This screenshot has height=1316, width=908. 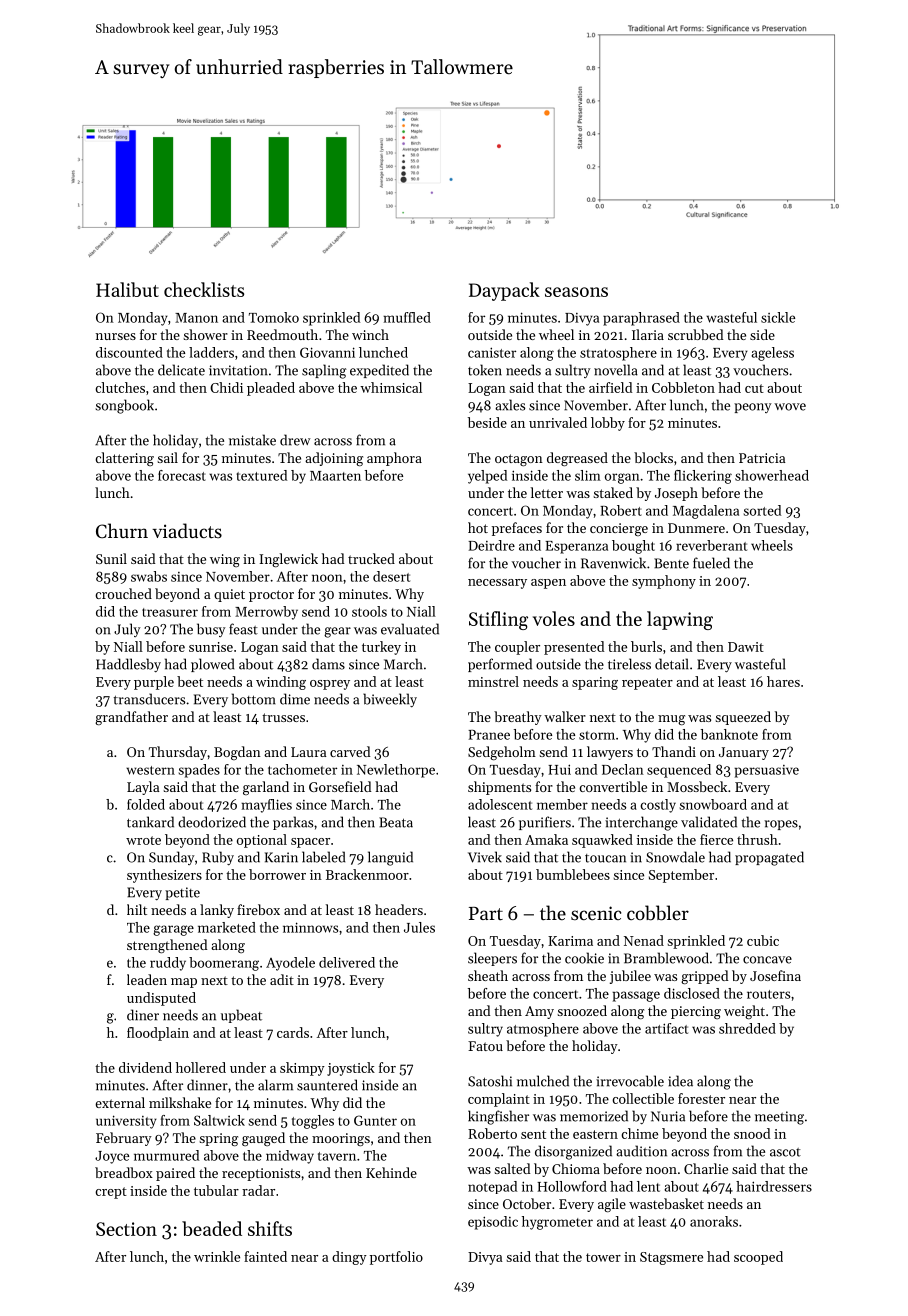 I want to click on checklists, so click(x=204, y=289).
